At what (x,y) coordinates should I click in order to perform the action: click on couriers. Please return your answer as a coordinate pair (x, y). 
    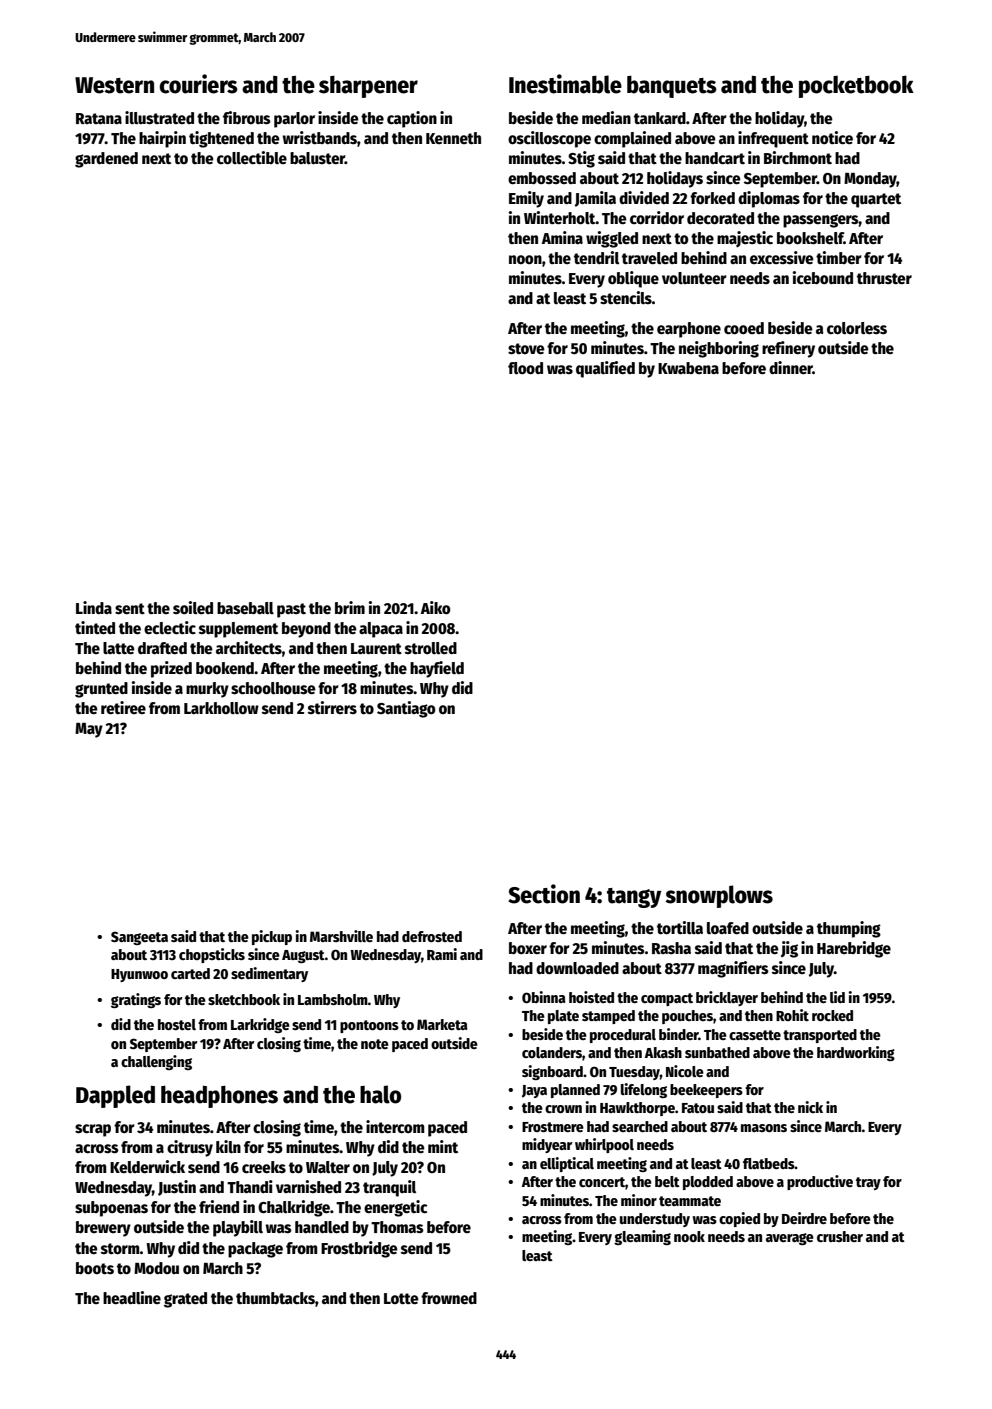
    Looking at the image, I should click on (199, 84).
